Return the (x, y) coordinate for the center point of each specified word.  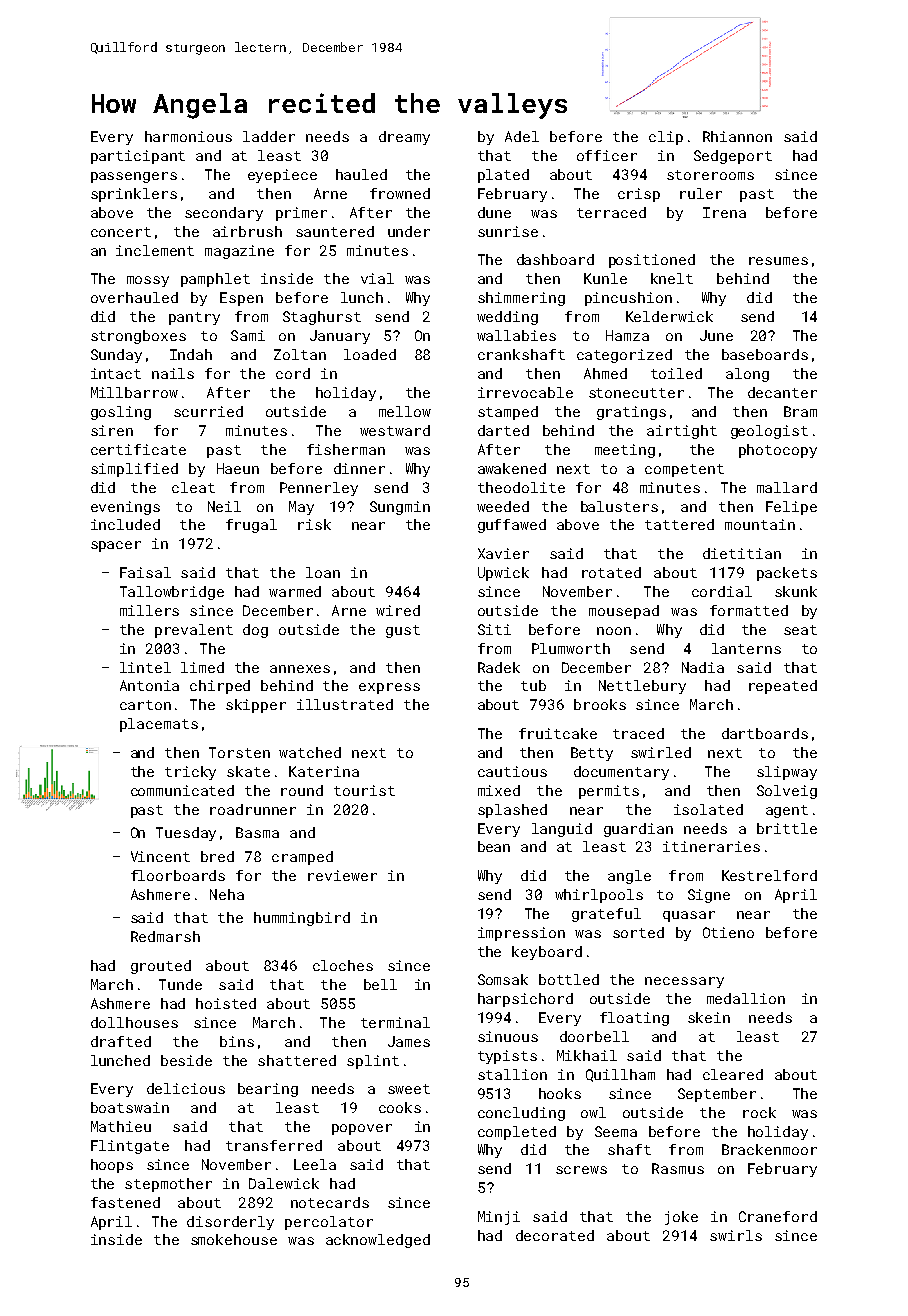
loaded (370, 354)
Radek (499, 667)
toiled (676, 373)
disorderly (230, 1223)
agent (787, 811)
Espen (241, 299)
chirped (220, 687)
